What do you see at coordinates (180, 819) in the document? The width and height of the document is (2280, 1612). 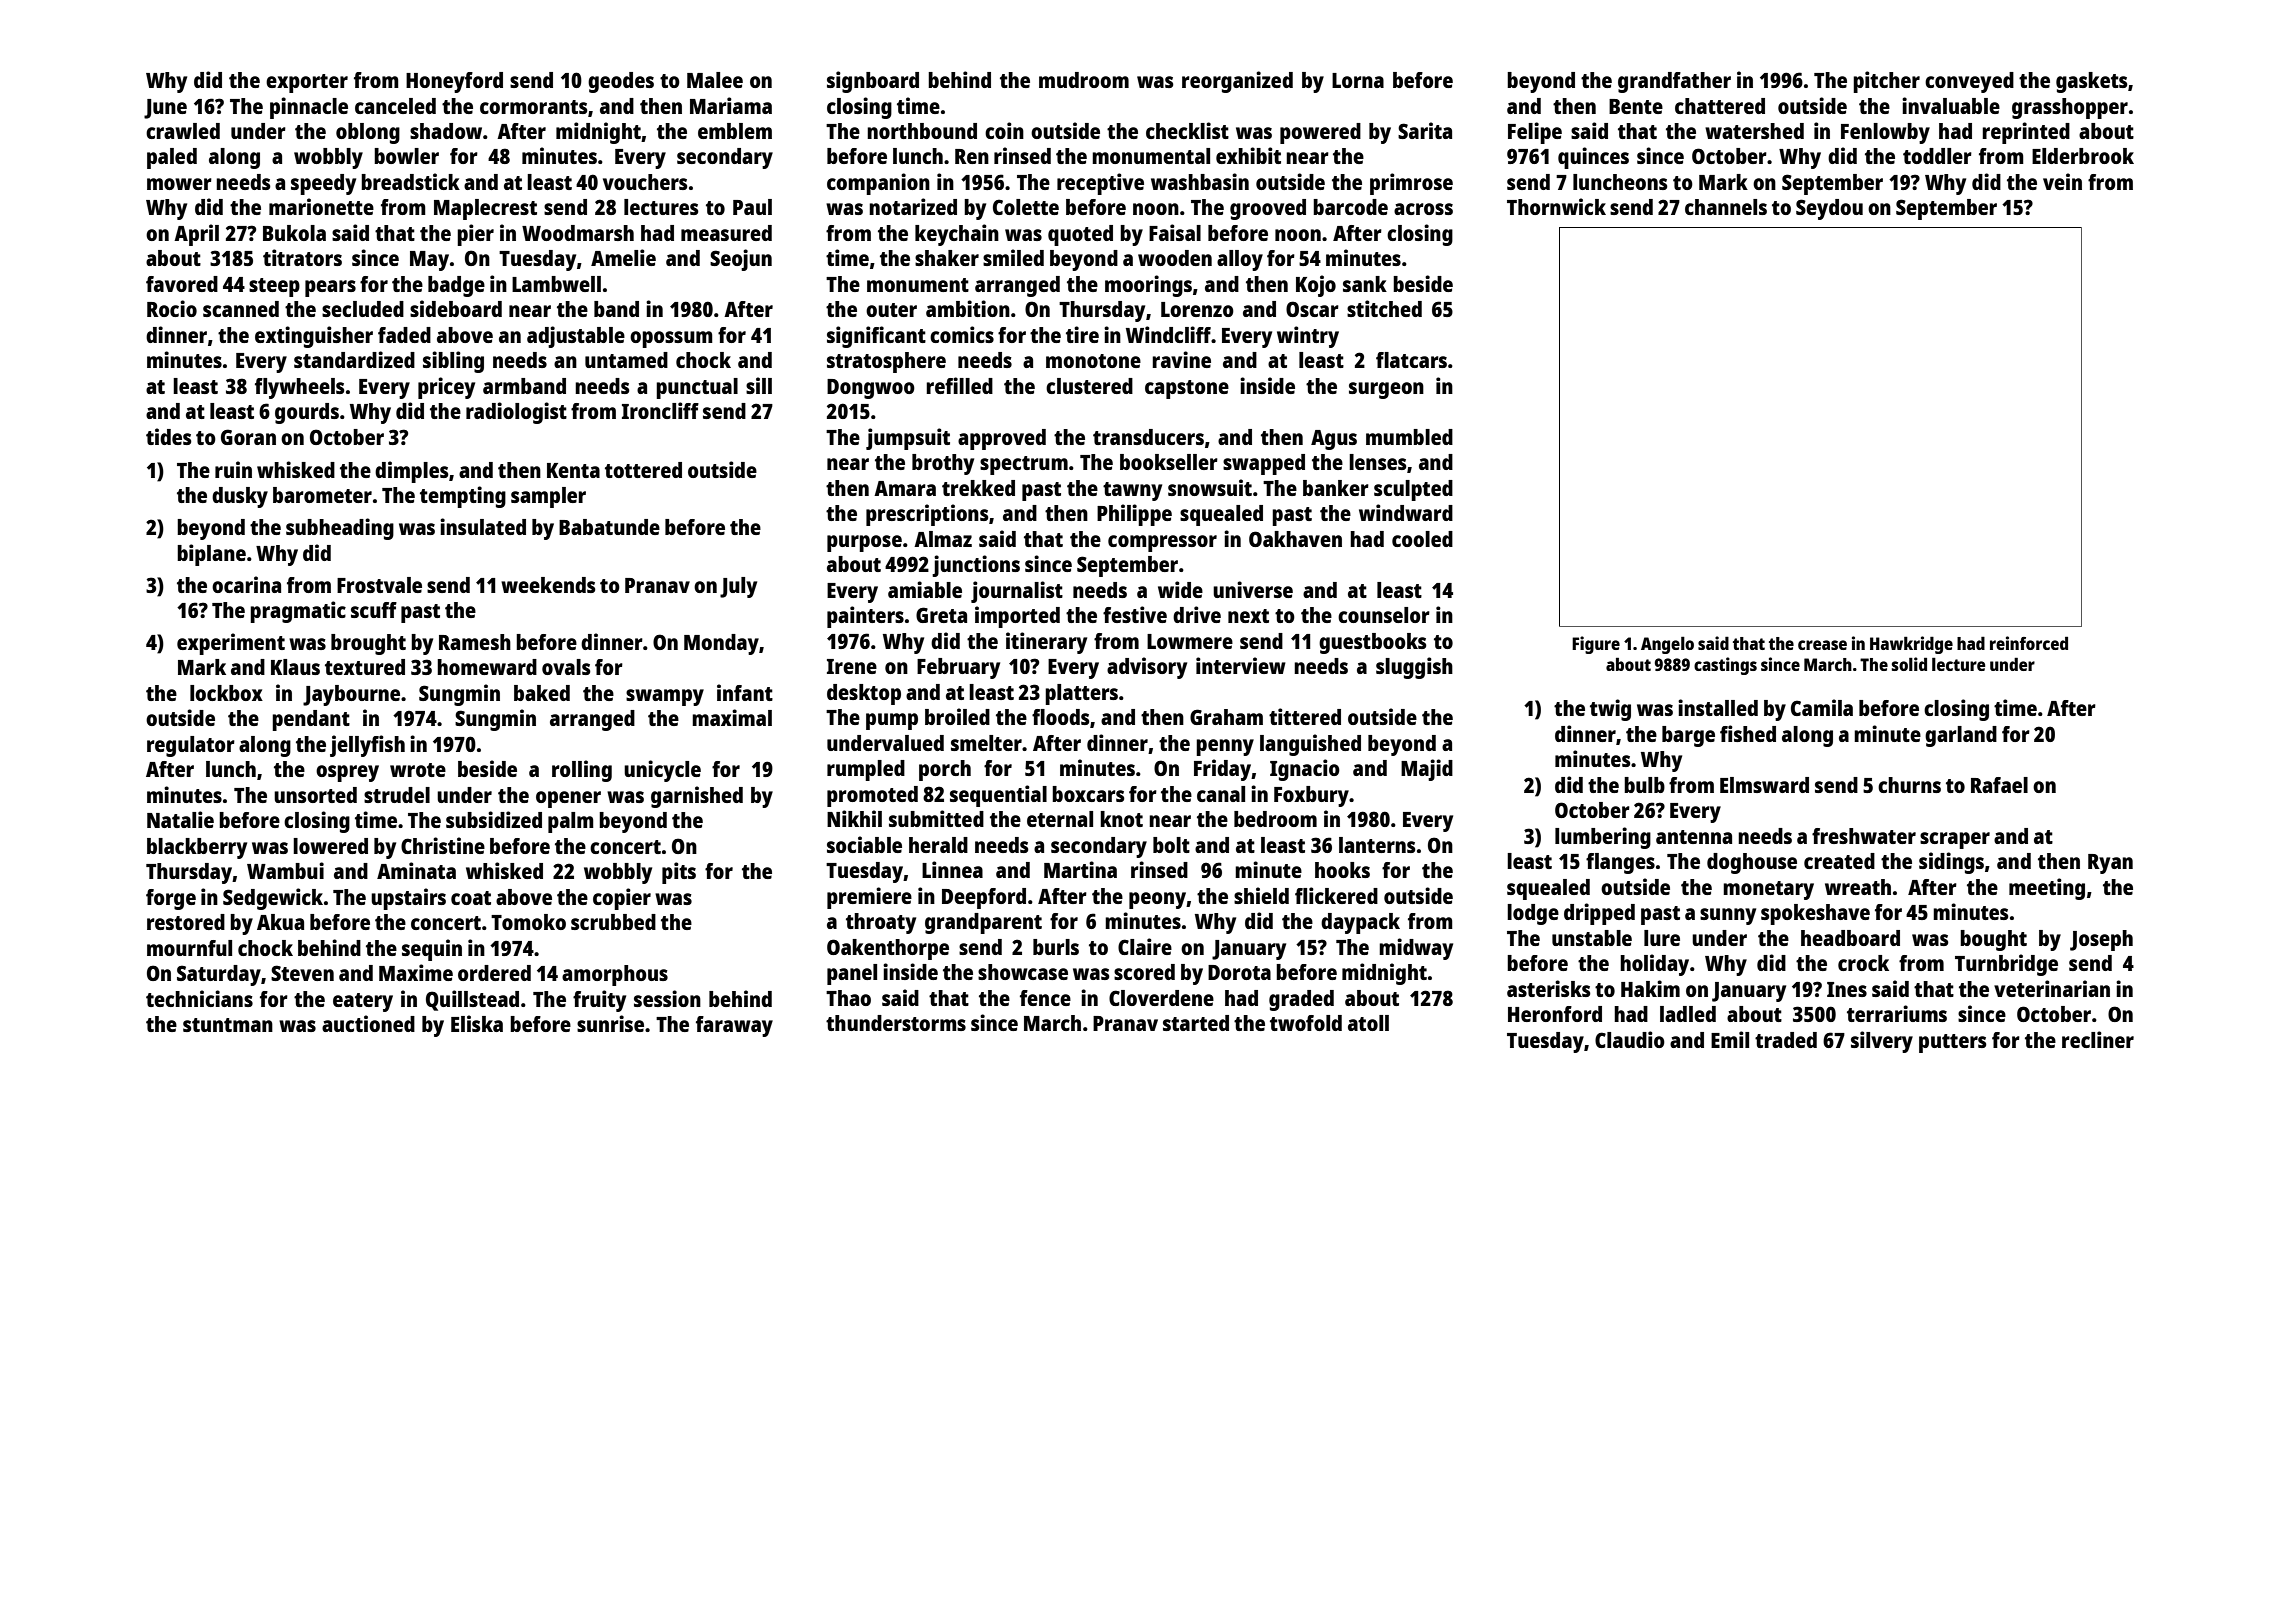 I see `Natalie` at bounding box center [180, 819].
